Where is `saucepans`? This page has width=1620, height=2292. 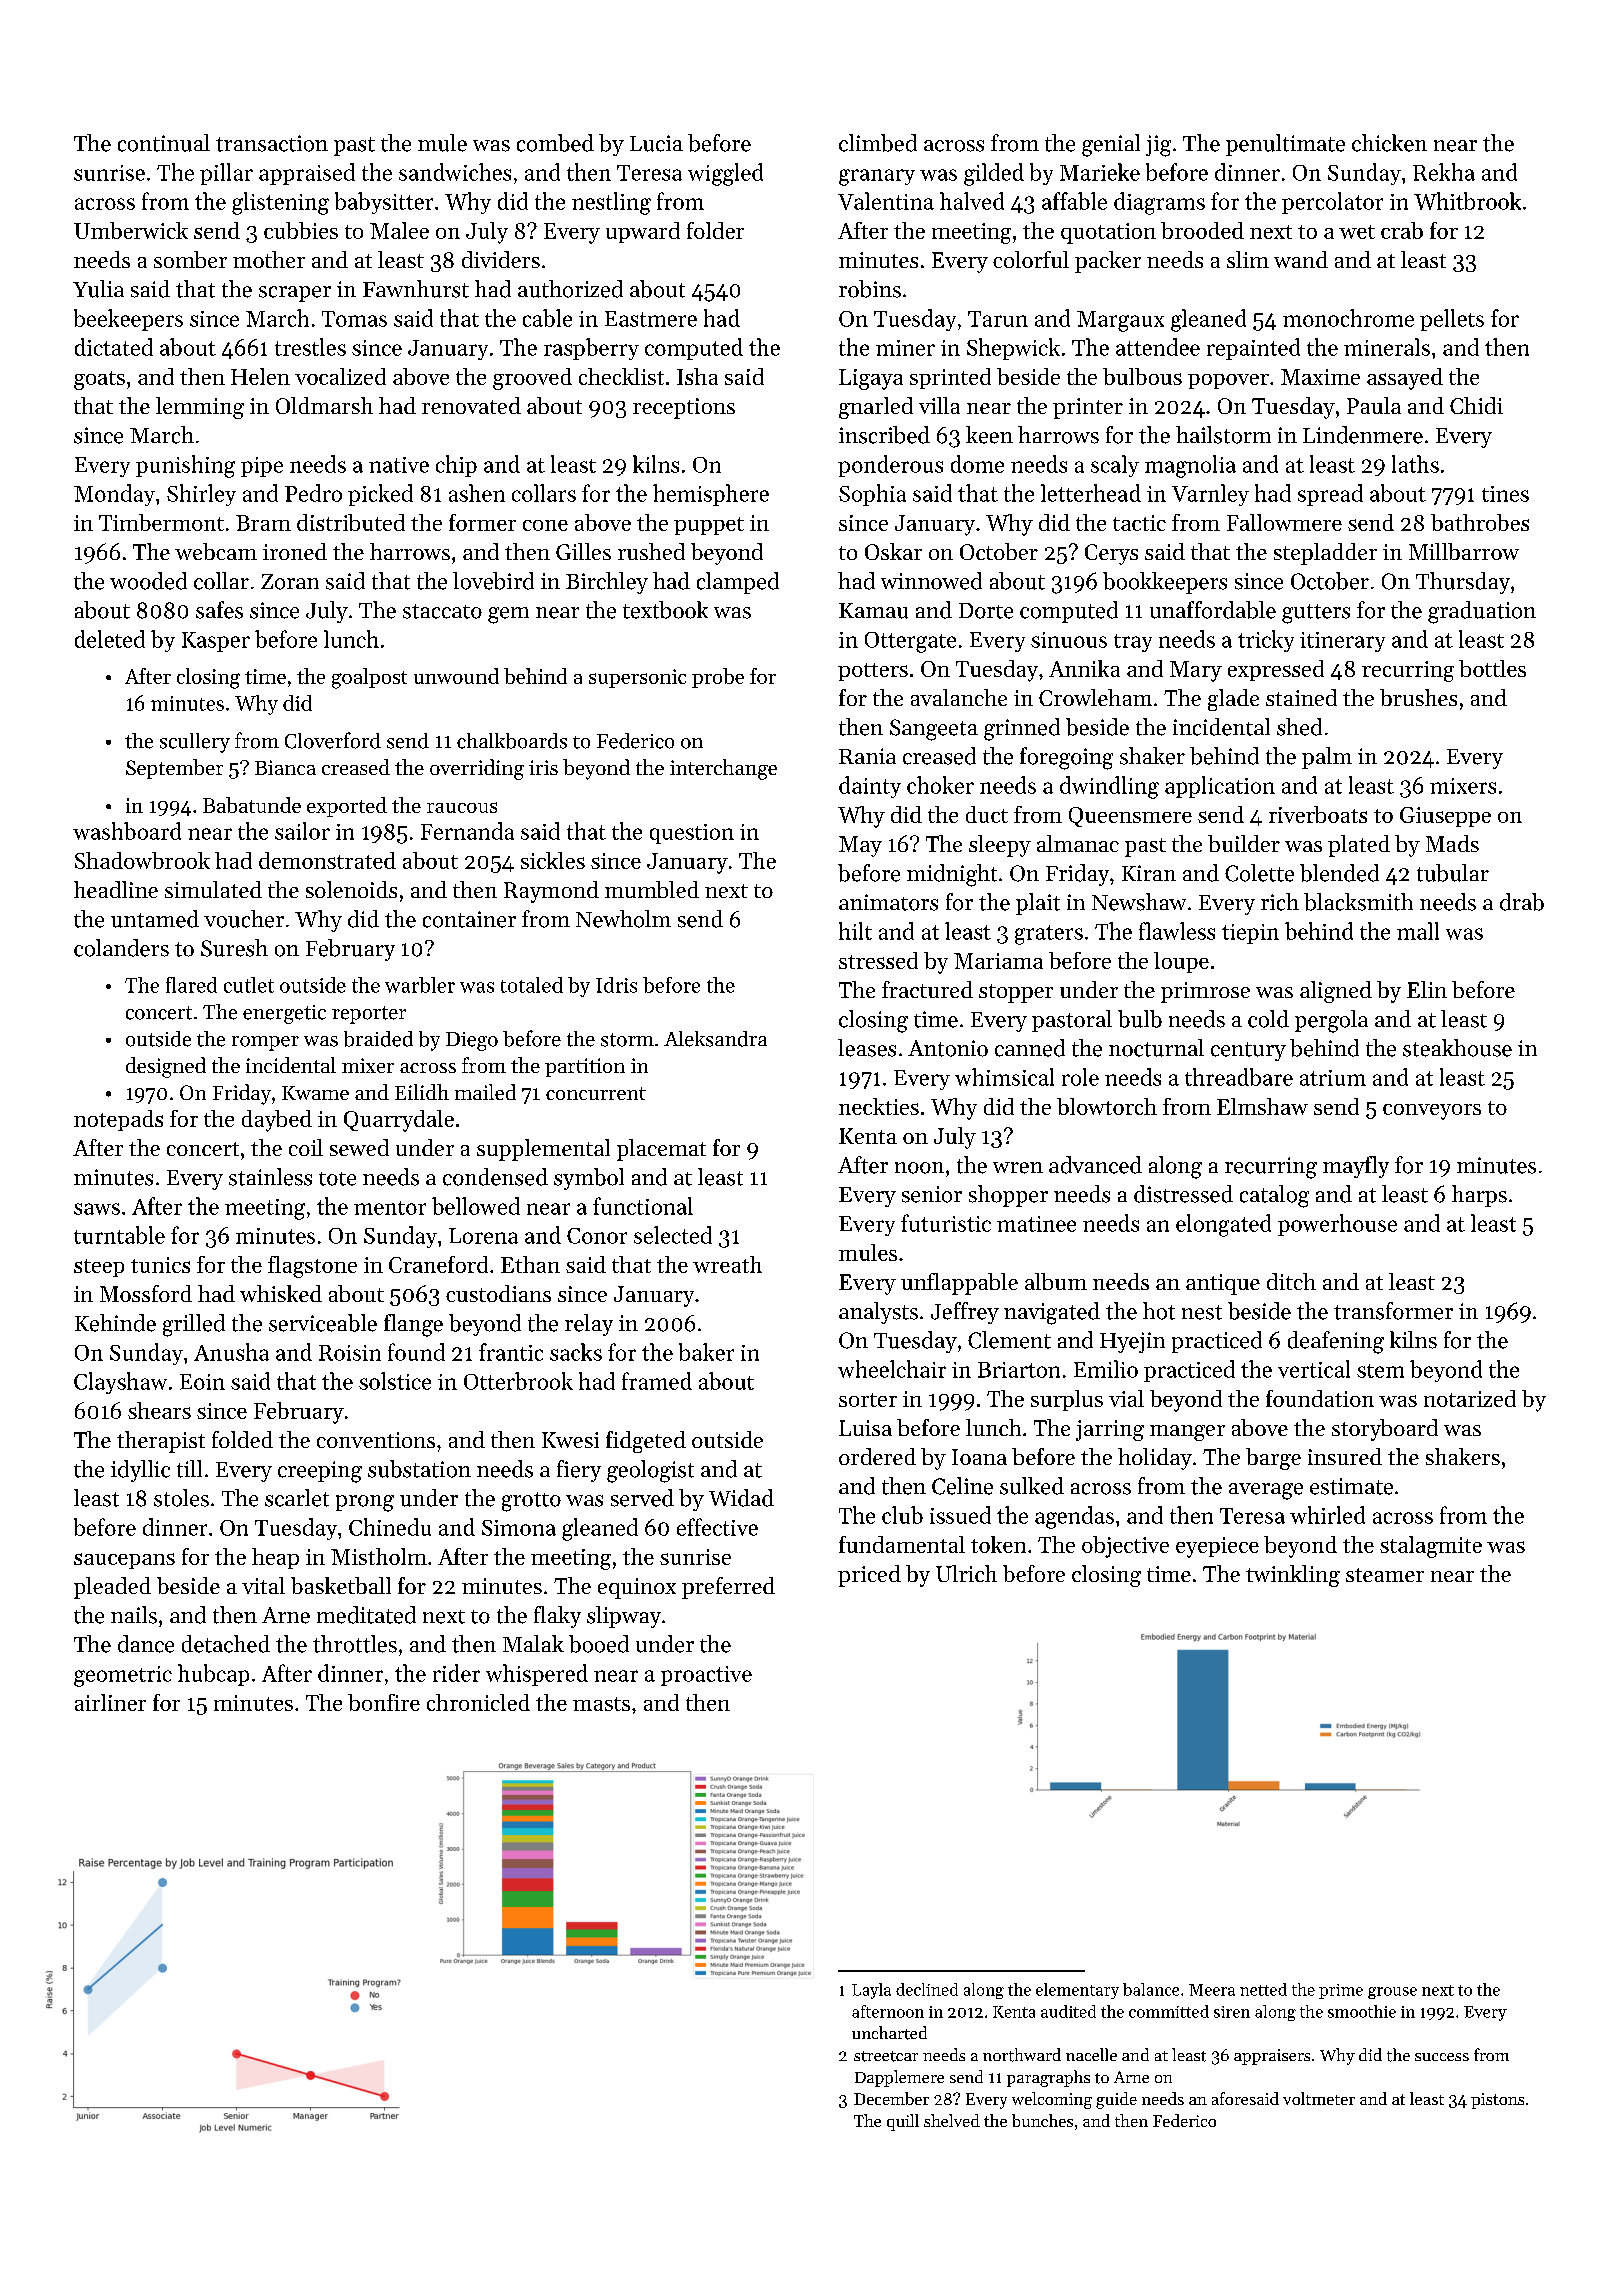 saucepans is located at coordinates (124, 1561).
